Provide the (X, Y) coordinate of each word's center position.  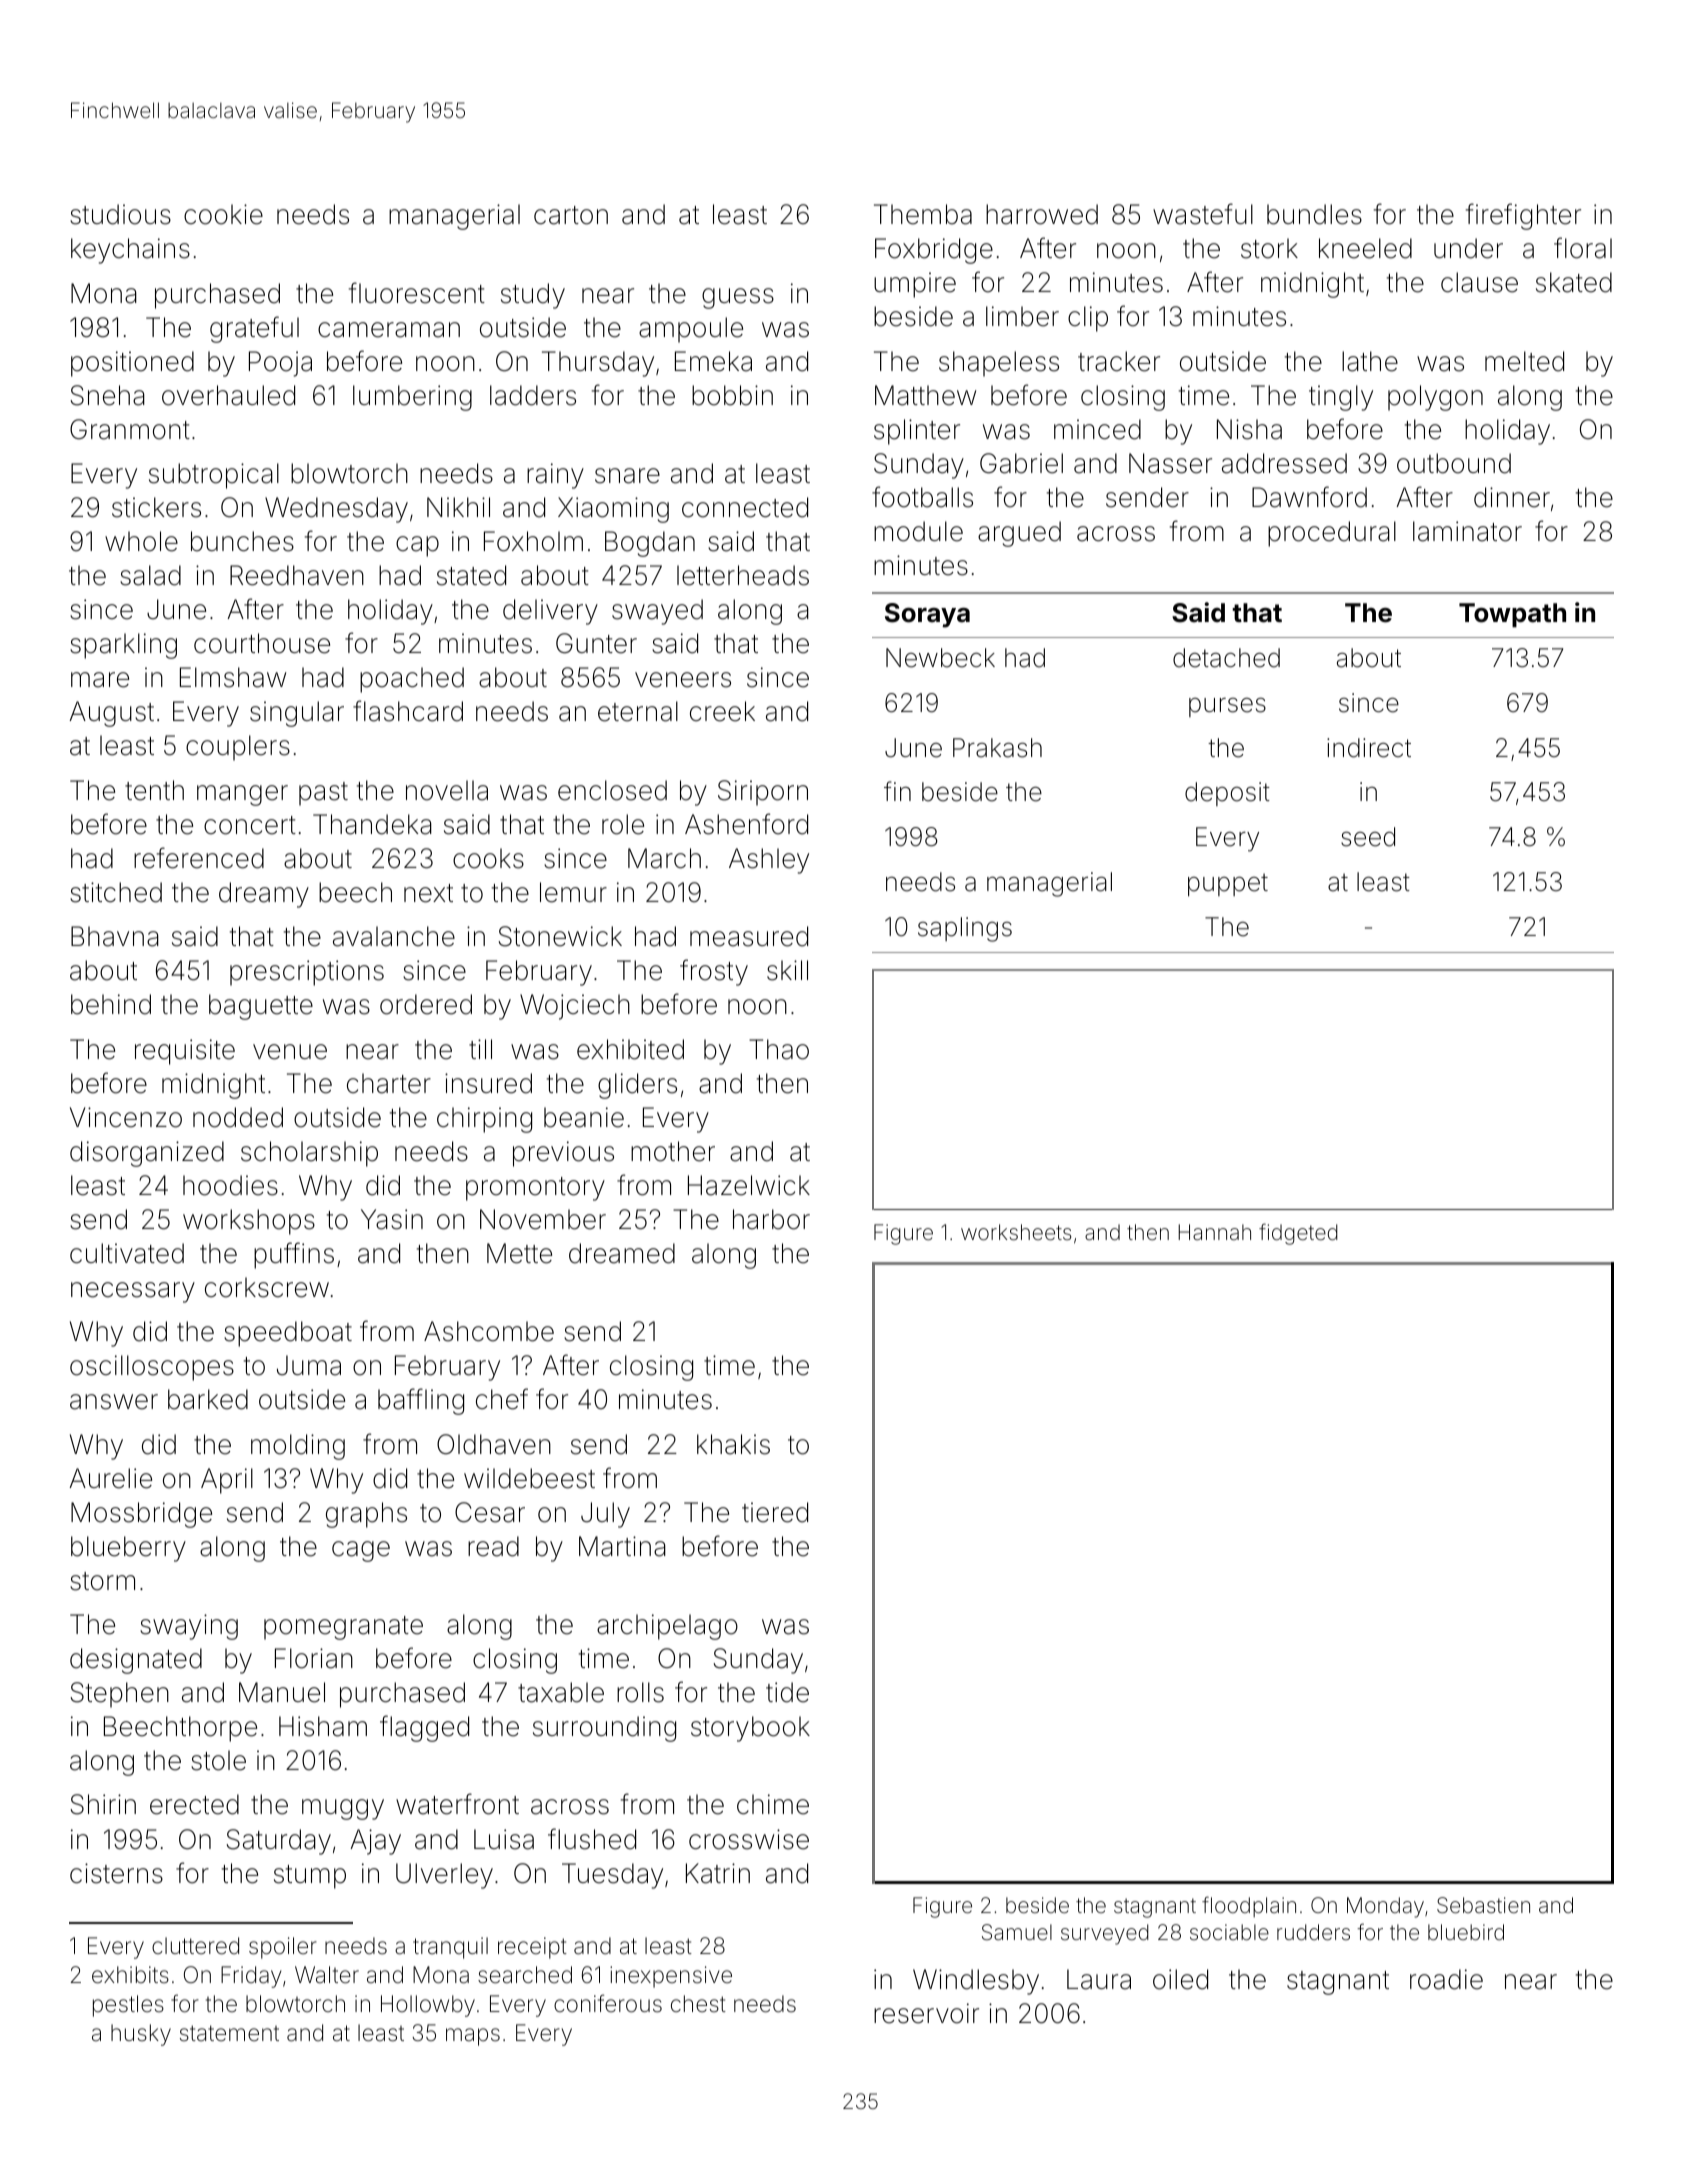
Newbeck (940, 658)
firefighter (1523, 216)
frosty (714, 972)
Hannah (1214, 1232)
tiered (775, 1512)
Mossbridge (141, 1515)
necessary (133, 1292)
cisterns (116, 1873)
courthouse (262, 643)
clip (1088, 319)
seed (1368, 837)
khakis (733, 1444)
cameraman (389, 330)
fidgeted (1298, 1234)
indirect (1369, 748)
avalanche (394, 936)
